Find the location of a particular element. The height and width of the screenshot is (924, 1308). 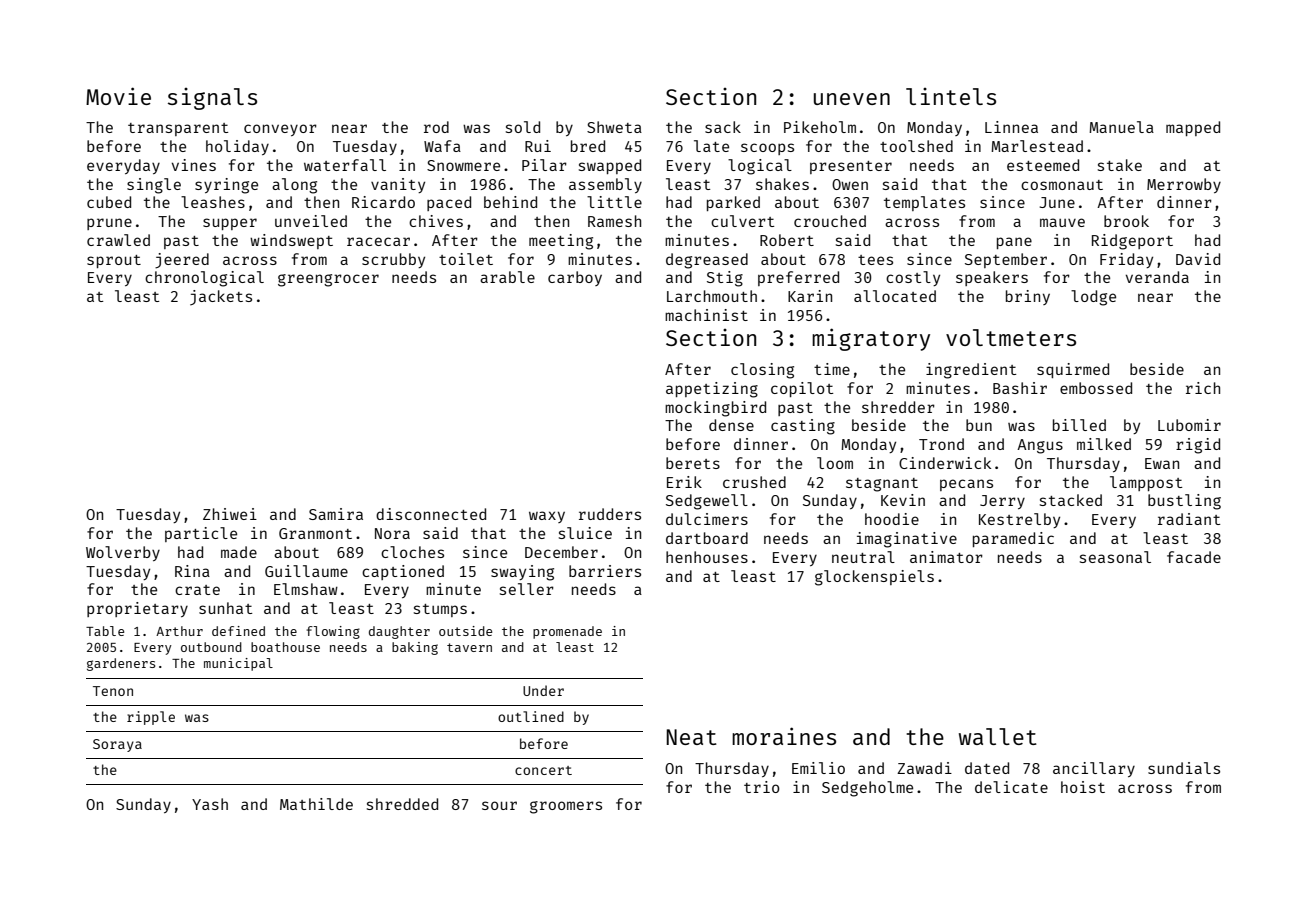

lintels is located at coordinates (951, 96).
